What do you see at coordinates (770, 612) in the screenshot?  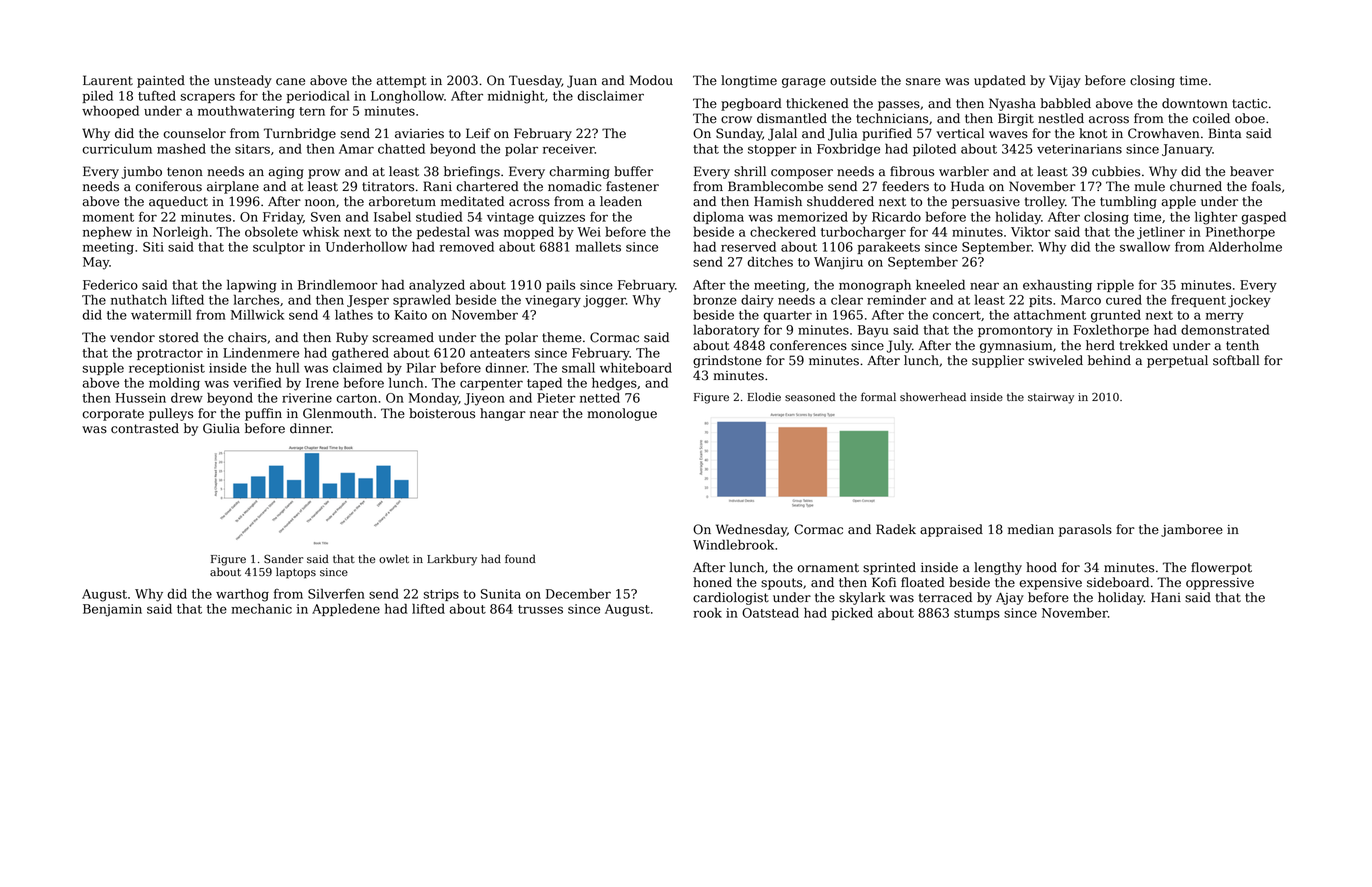 I see `Oatstead` at bounding box center [770, 612].
